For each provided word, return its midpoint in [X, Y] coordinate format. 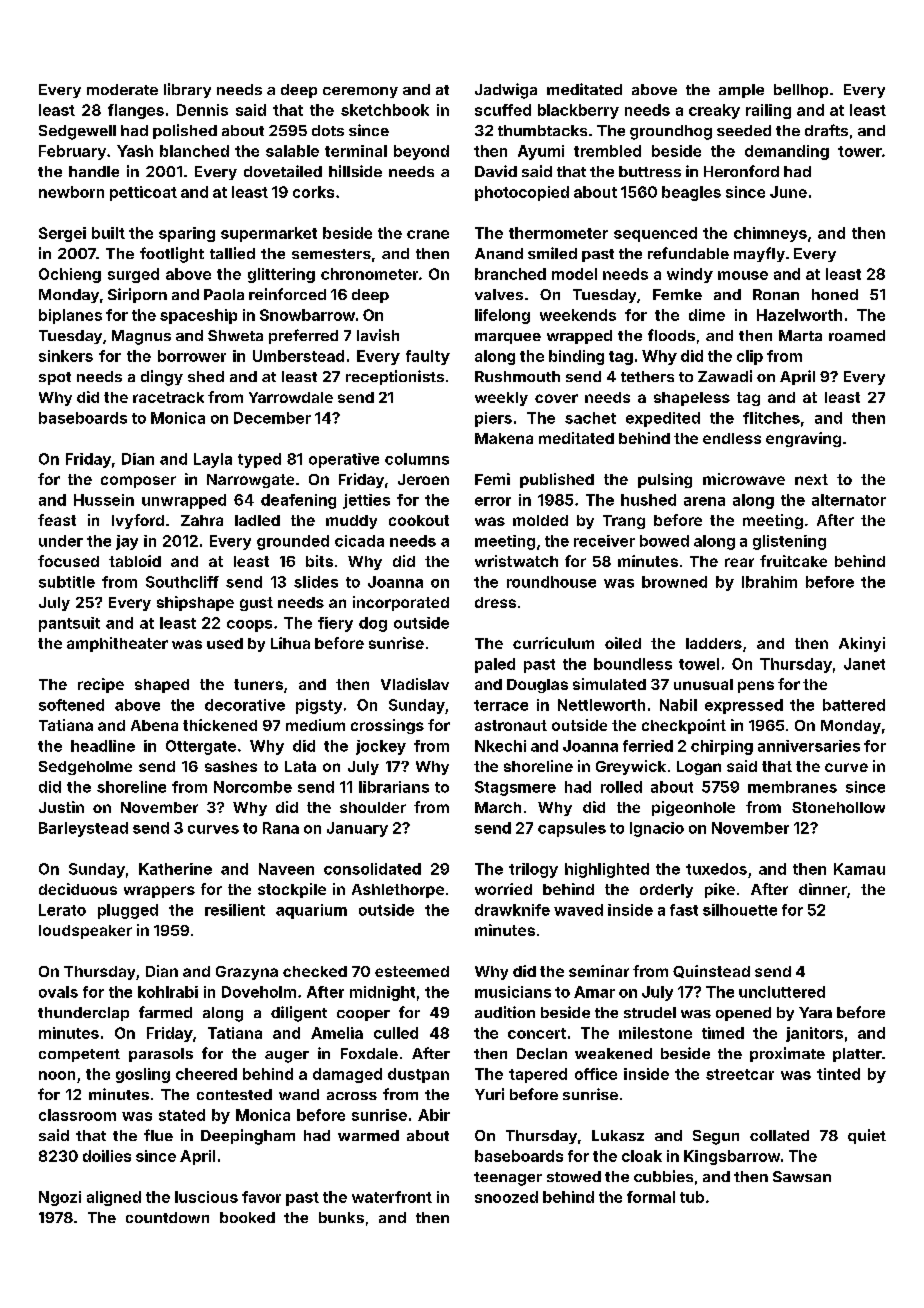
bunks [341, 1217]
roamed [857, 335]
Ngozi [60, 1198]
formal [651, 1197]
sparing [187, 234]
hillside [355, 171]
